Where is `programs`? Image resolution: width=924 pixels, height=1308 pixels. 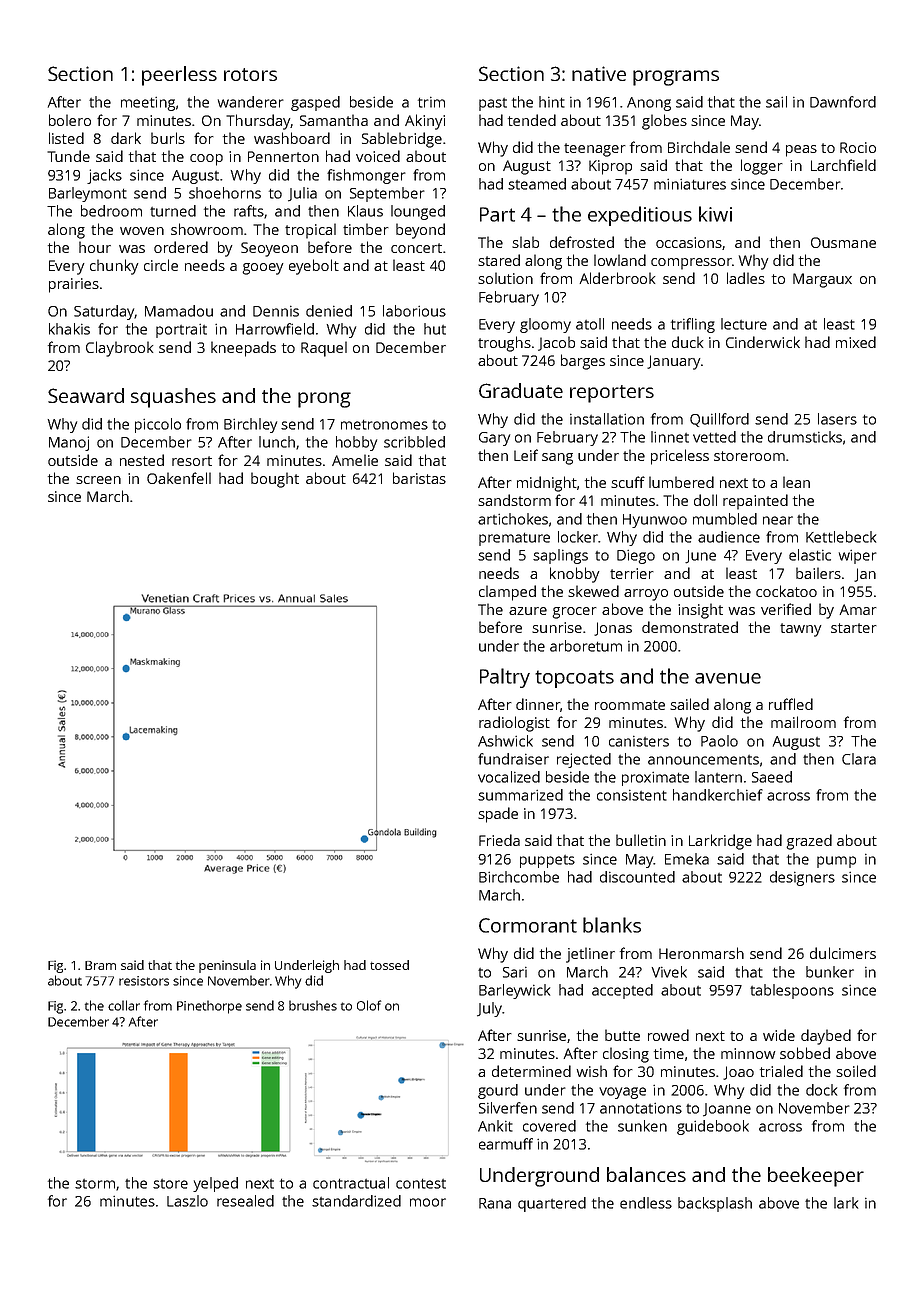
programs is located at coordinates (676, 78).
